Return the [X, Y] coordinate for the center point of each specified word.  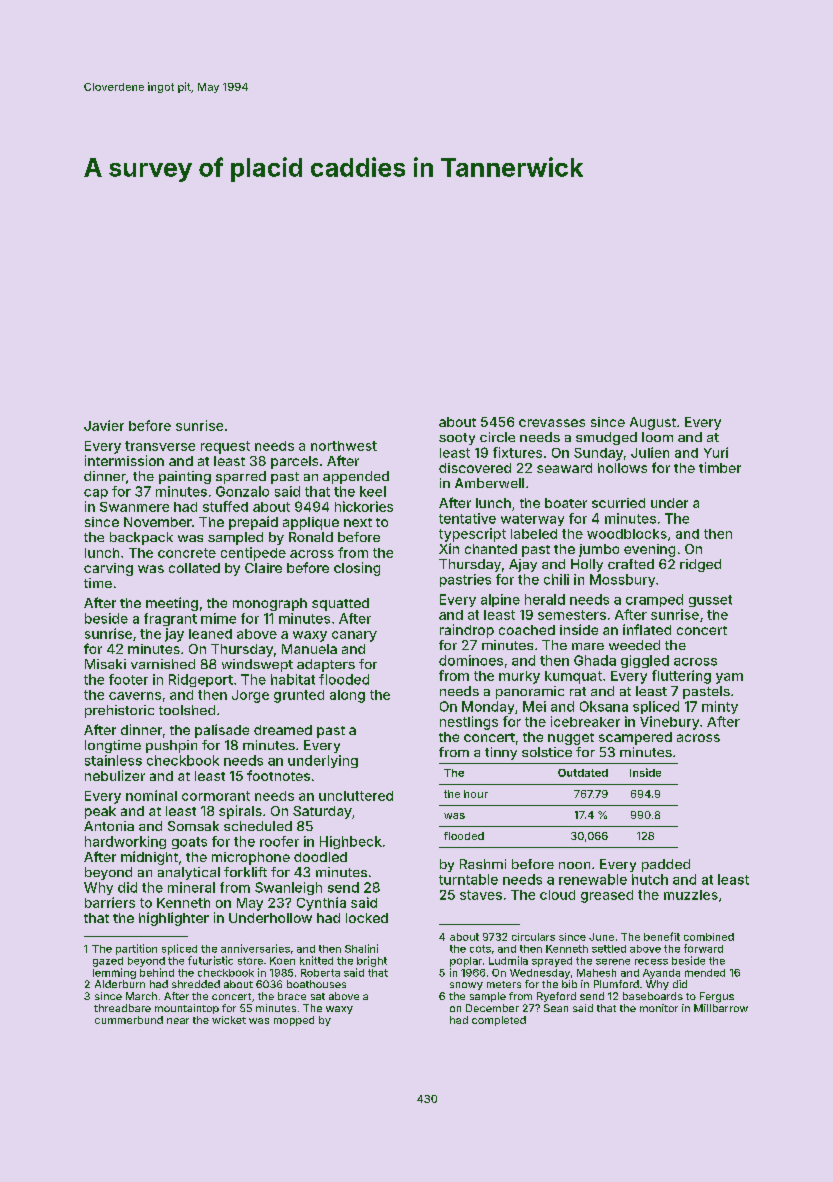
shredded [196, 984]
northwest [344, 446]
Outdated [583, 773]
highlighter [174, 919]
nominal [151, 795]
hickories [364, 506]
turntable [468, 879]
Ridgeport [201, 680]
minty [720, 707]
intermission [124, 460]
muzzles [691, 895]
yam [729, 678]
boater [566, 503]
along [347, 696]
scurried [618, 503]
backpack [141, 538]
